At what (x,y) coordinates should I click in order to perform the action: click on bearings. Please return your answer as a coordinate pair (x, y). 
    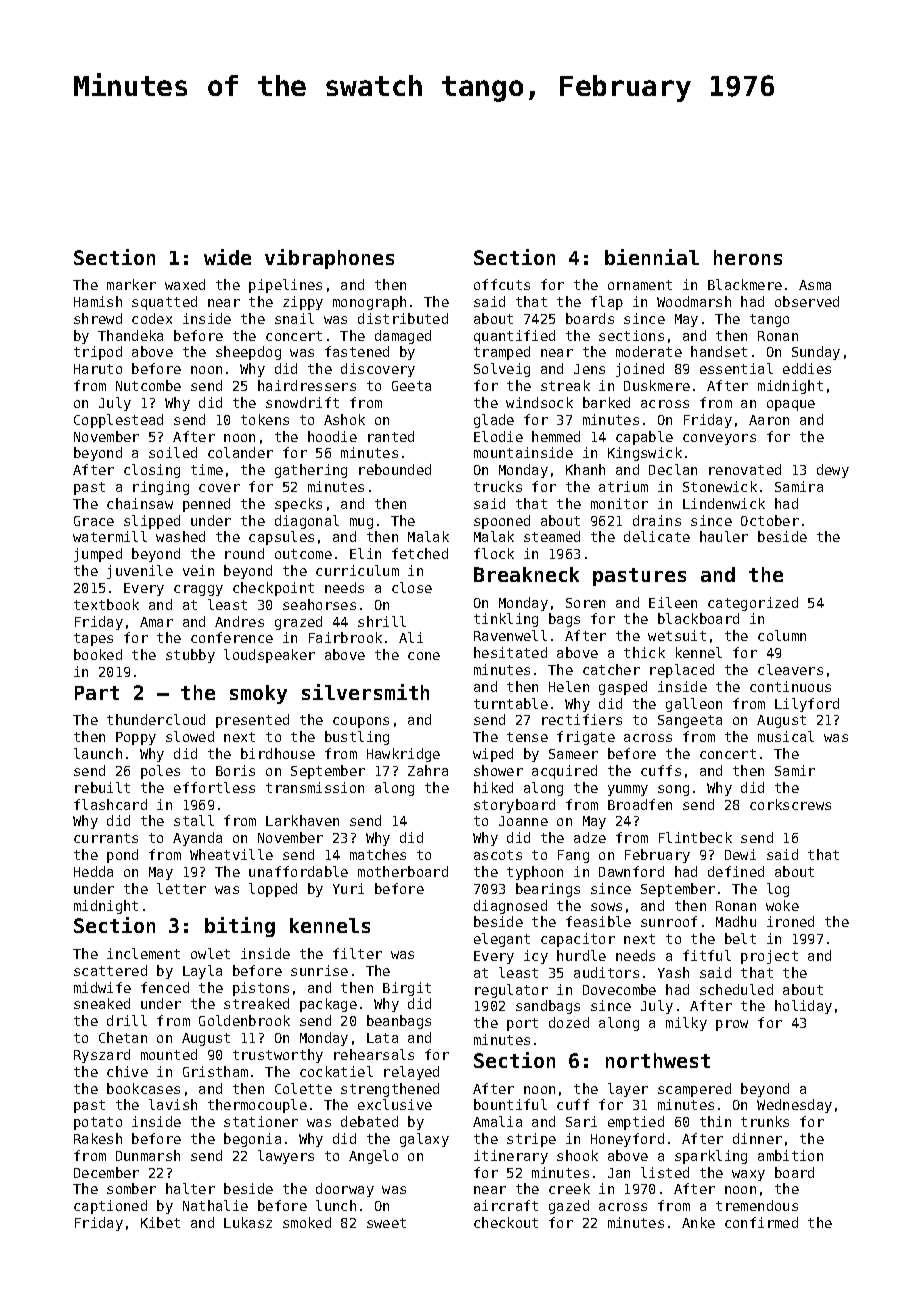
    Looking at the image, I should click on (548, 890).
